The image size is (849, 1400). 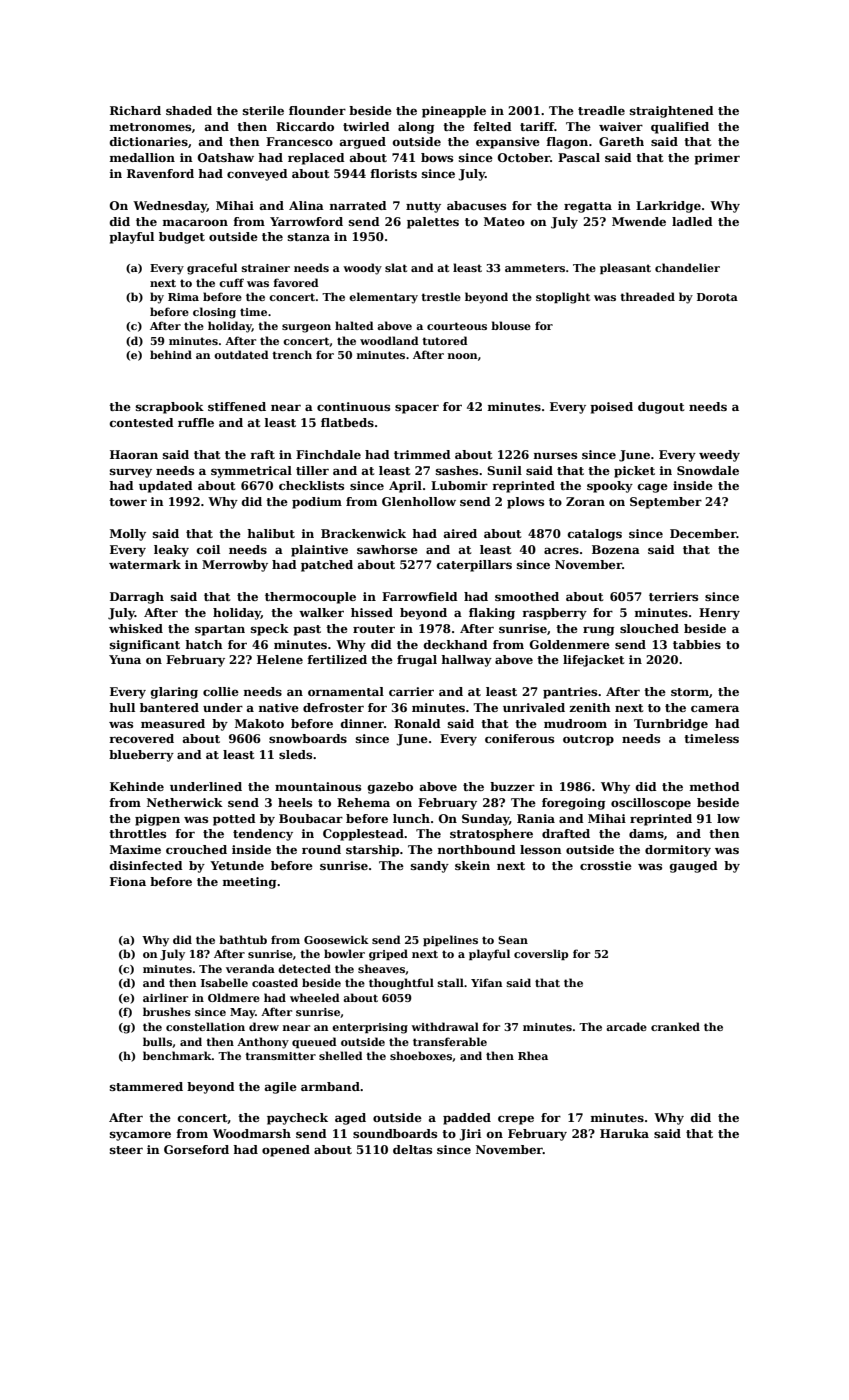 I want to click on expansive, so click(x=508, y=143).
